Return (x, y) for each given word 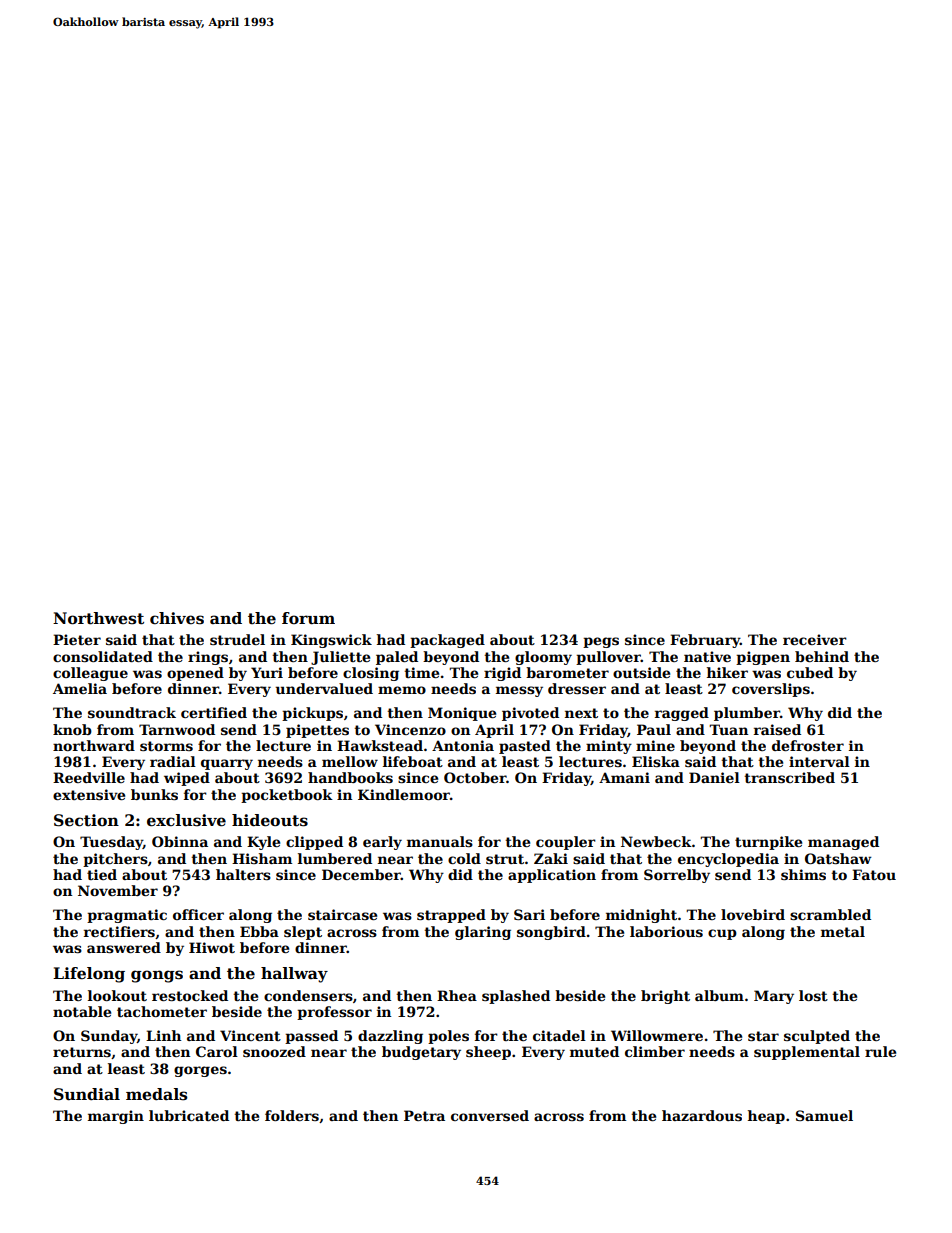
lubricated (189, 1115)
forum (308, 618)
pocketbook (287, 796)
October (475, 777)
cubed (810, 672)
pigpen (763, 658)
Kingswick (331, 641)
